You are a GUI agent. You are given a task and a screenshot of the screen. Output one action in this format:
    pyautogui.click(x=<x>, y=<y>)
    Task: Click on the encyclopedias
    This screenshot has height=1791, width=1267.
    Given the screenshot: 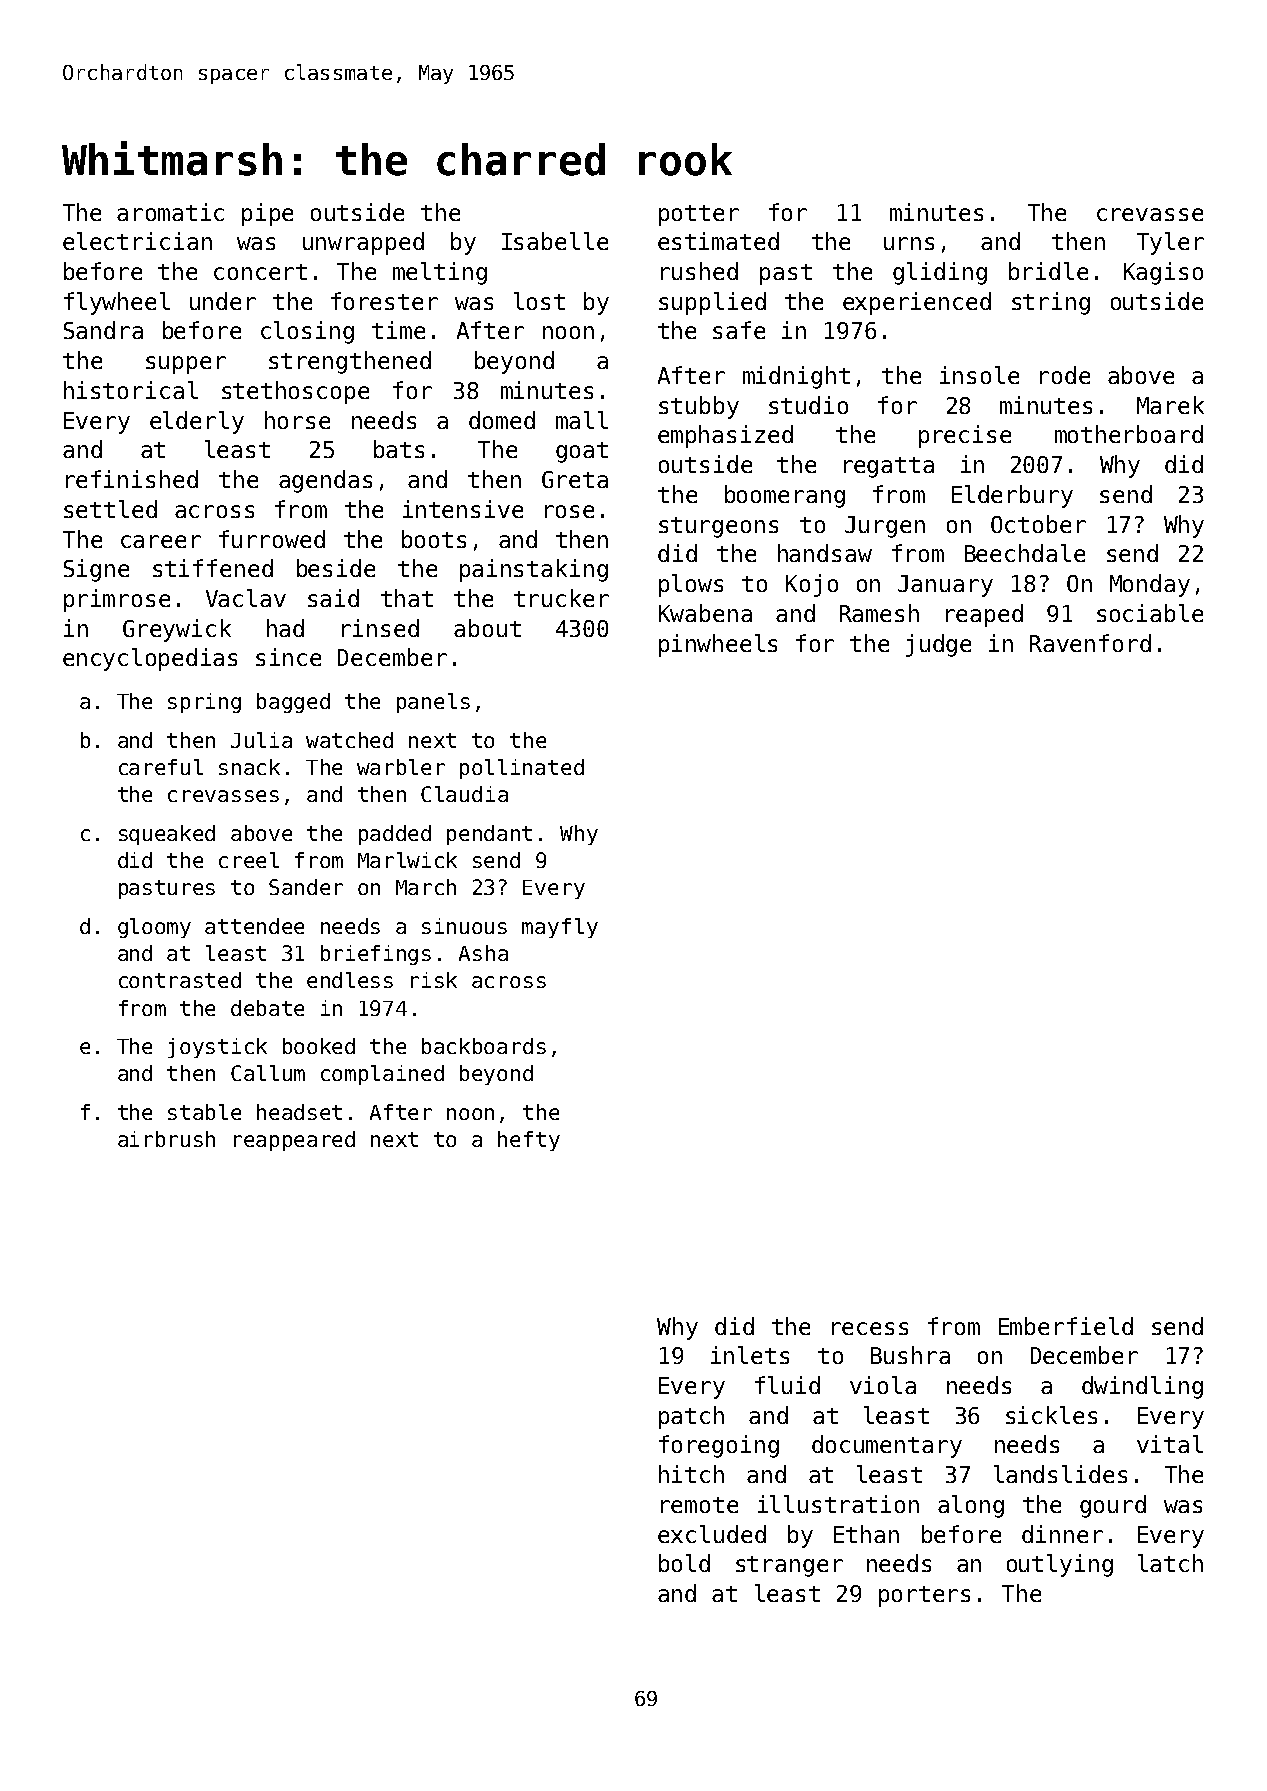 What is the action you would take?
    pyautogui.click(x=150, y=659)
